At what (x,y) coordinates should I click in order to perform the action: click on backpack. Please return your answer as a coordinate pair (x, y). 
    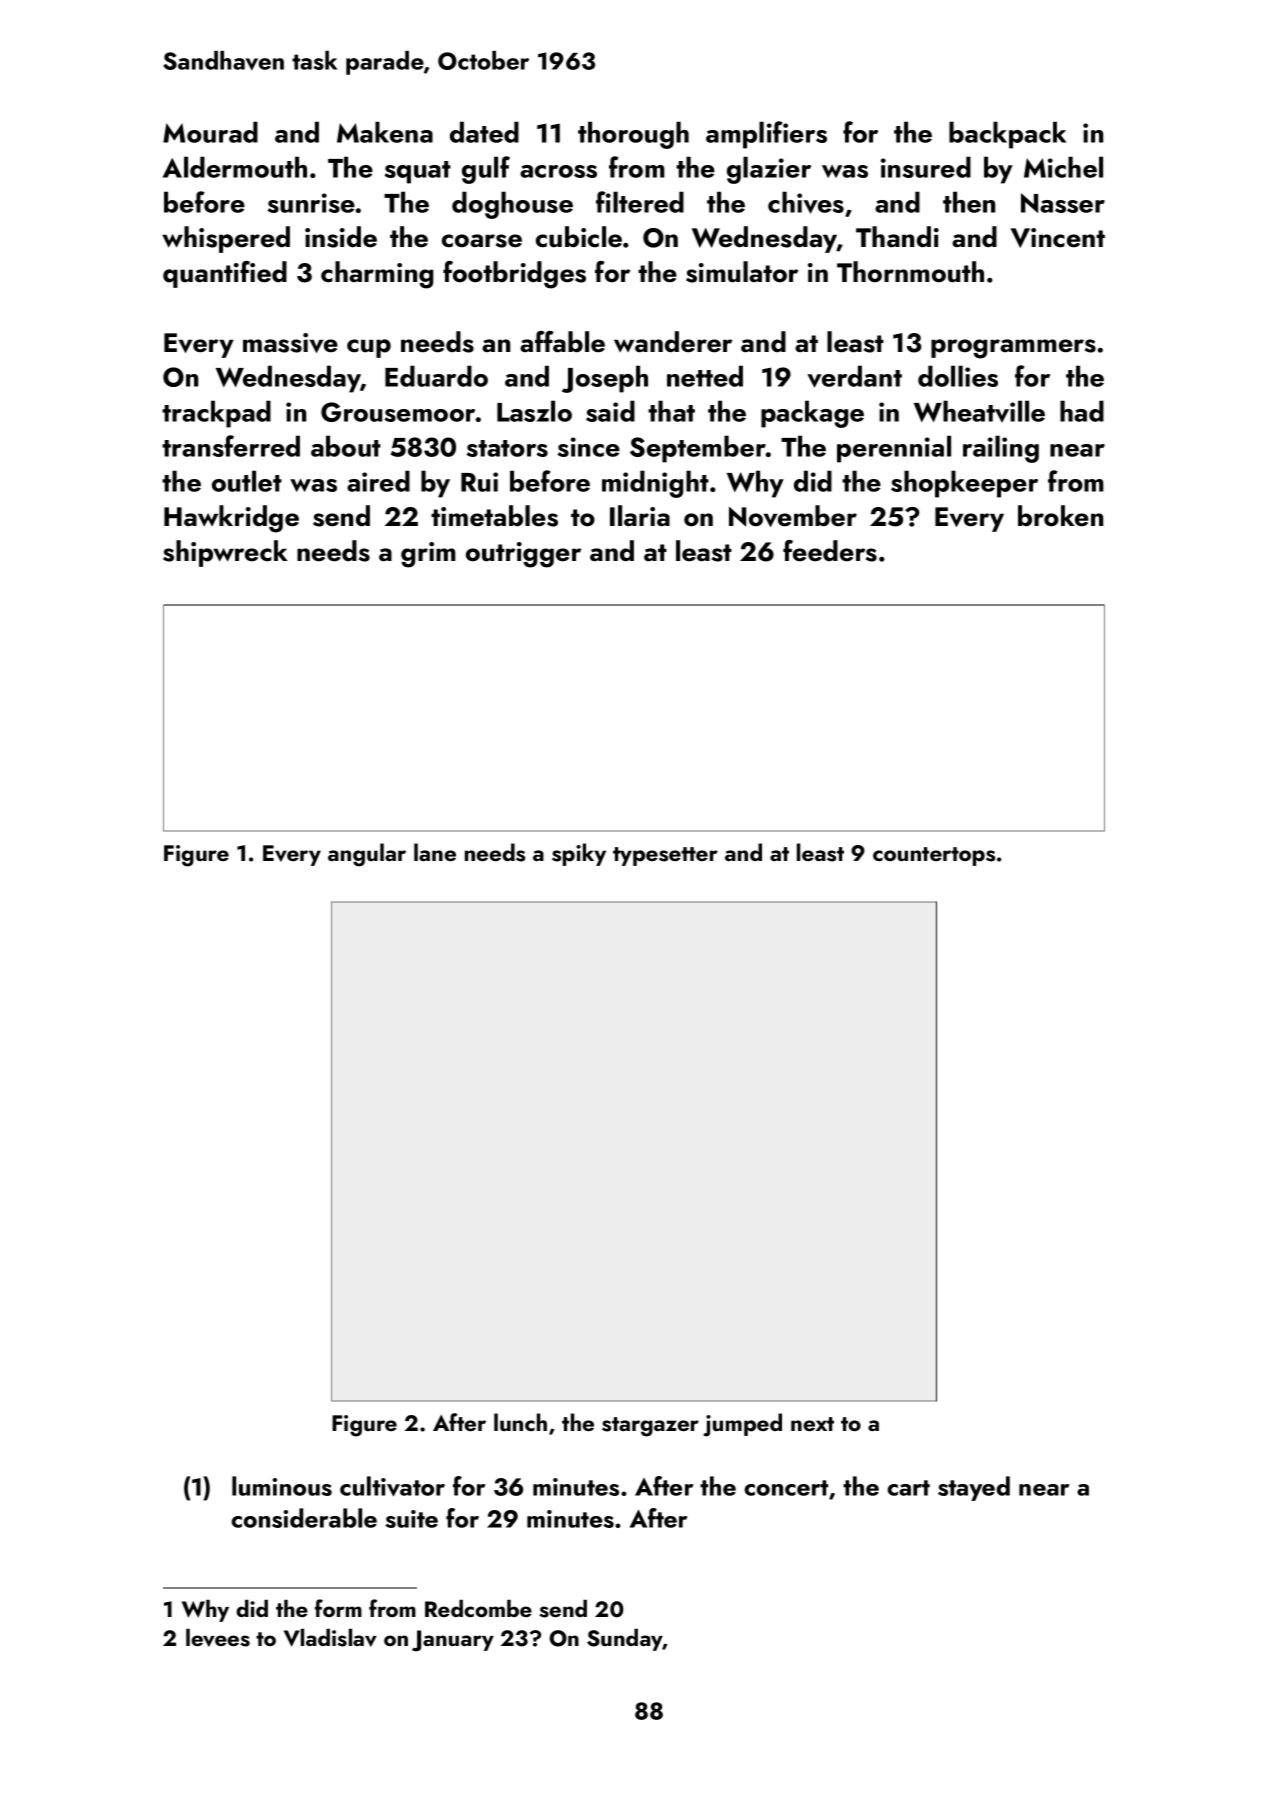
    Looking at the image, I should click on (1007, 135).
